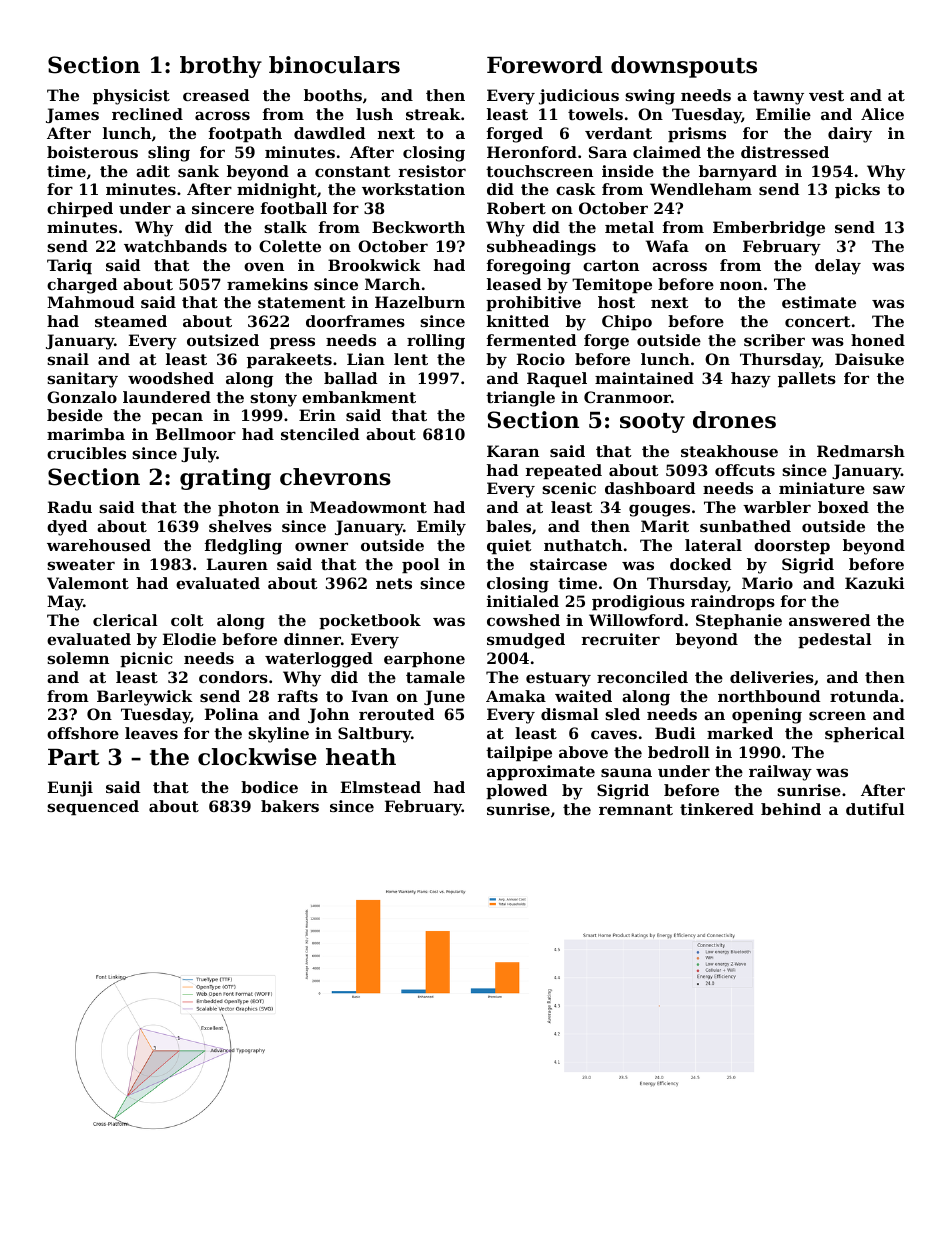 This image has height=1233, width=952. Describe the element at coordinates (652, 423) in the image. I see `sooty` at that location.
